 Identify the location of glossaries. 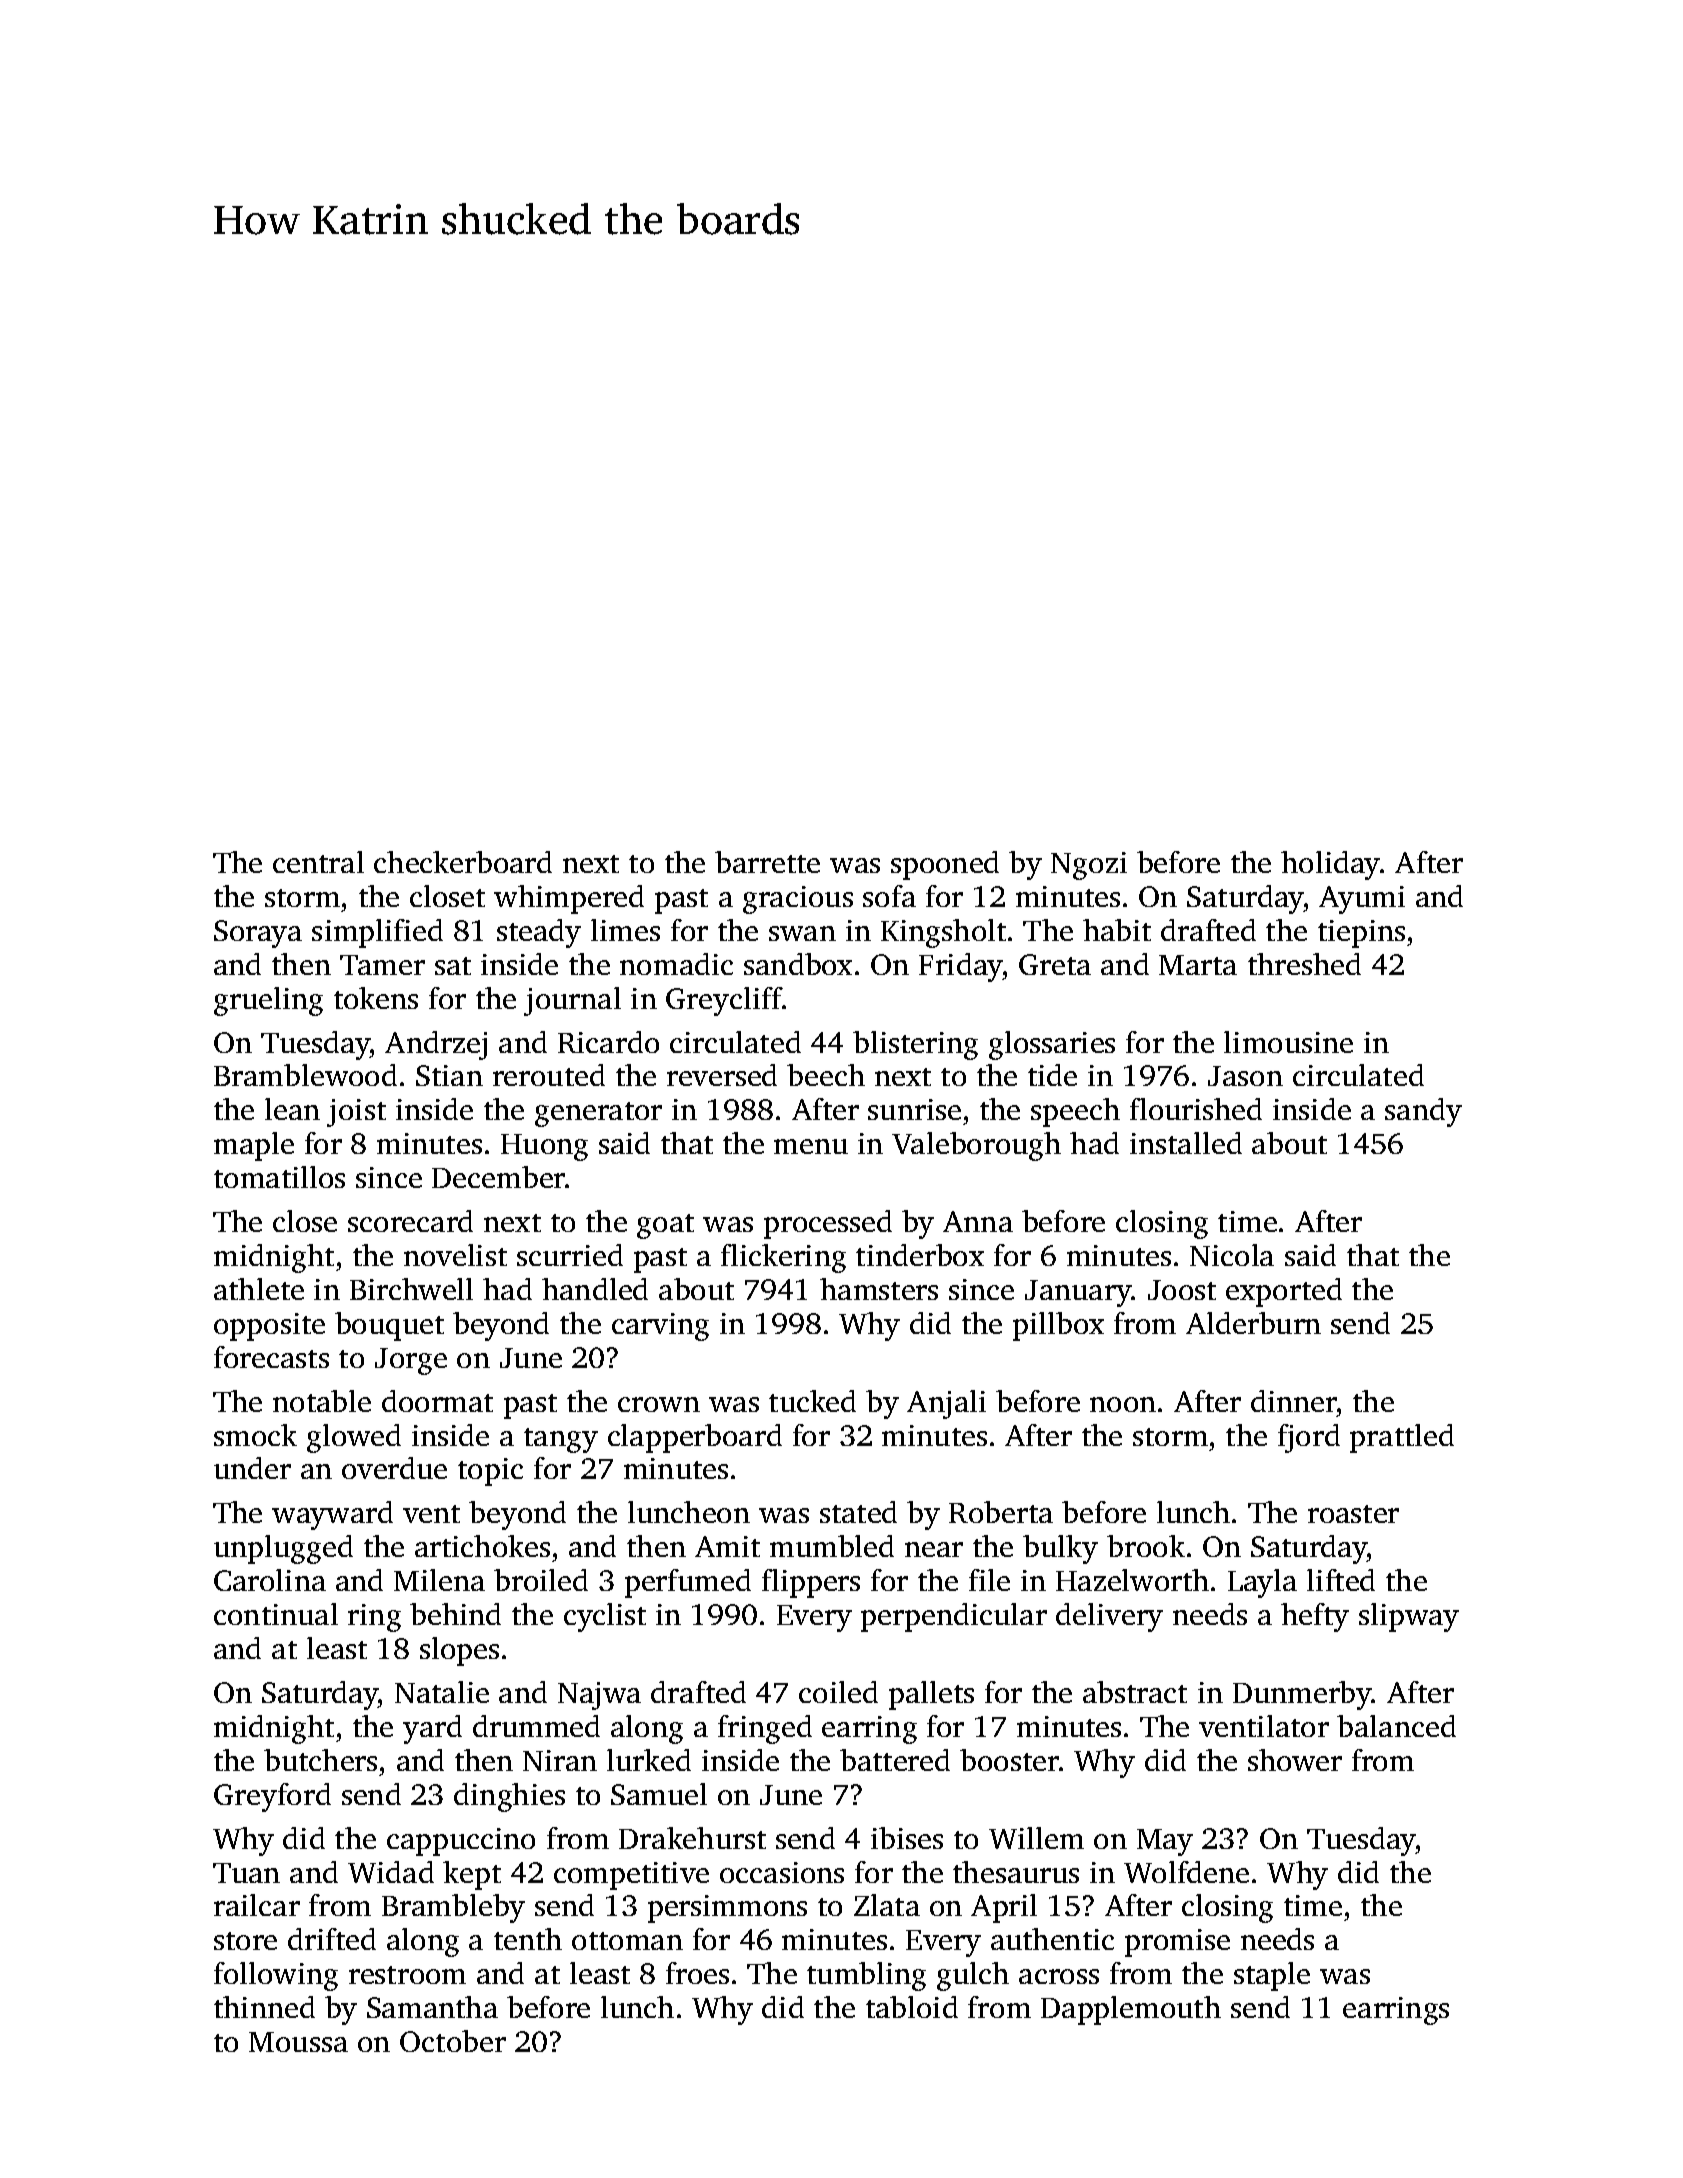
(1052, 1045).
